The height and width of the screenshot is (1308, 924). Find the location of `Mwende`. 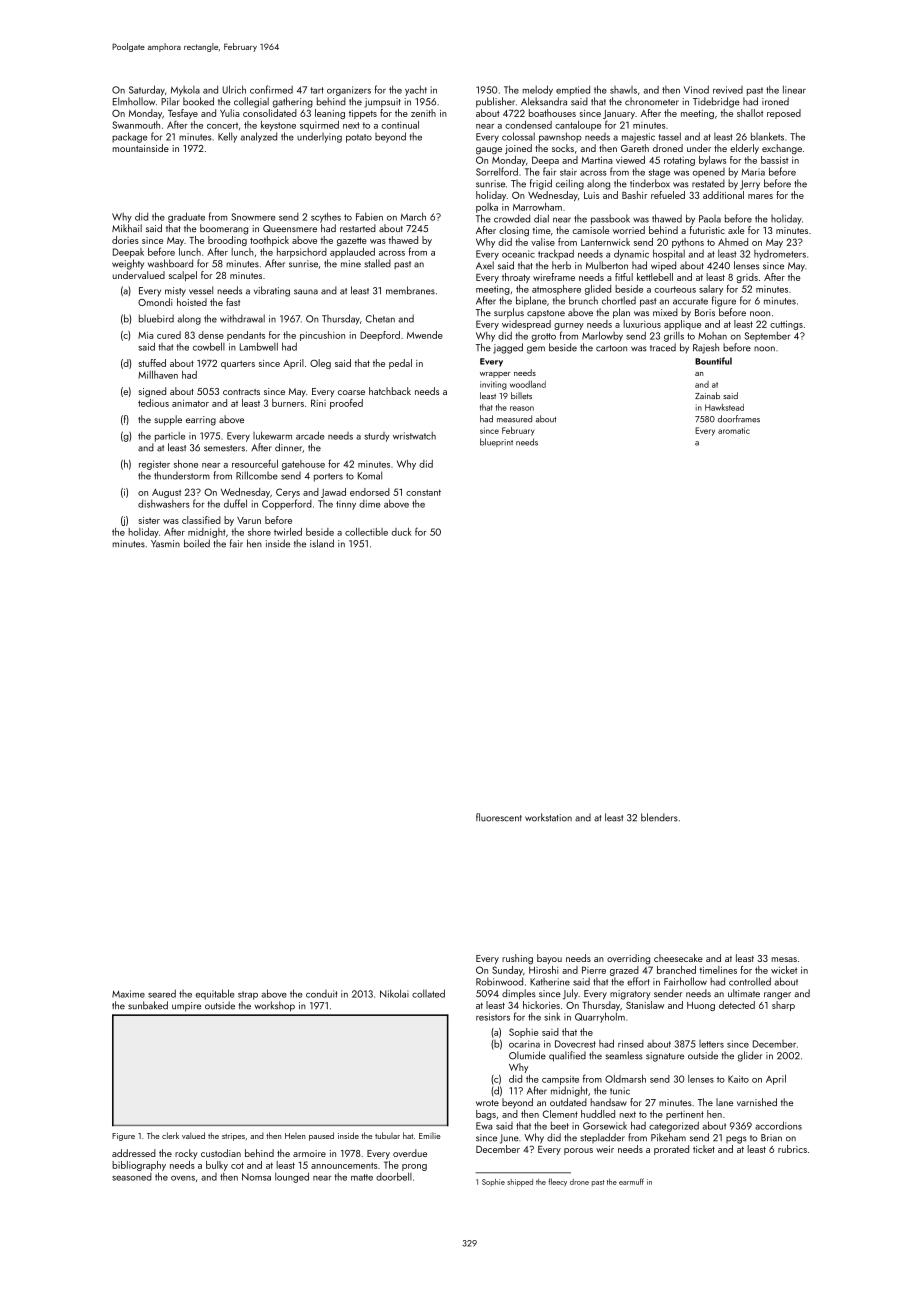

Mwende is located at coordinates (425, 335).
